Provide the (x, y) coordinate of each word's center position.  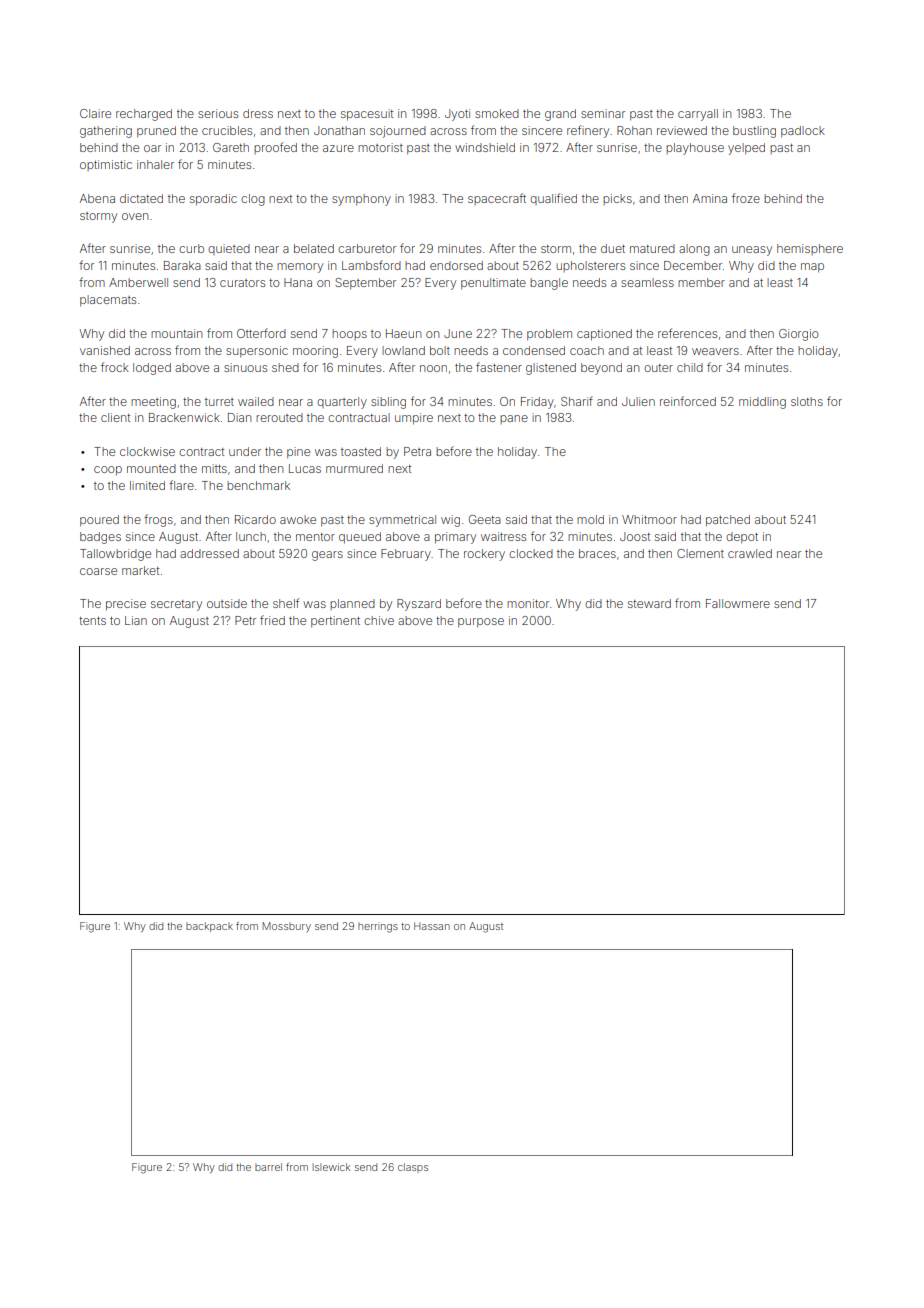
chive (379, 620)
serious (218, 113)
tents (92, 621)
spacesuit (367, 115)
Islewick (331, 1167)
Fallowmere (738, 603)
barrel (268, 1167)
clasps (413, 1168)
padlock (803, 132)
